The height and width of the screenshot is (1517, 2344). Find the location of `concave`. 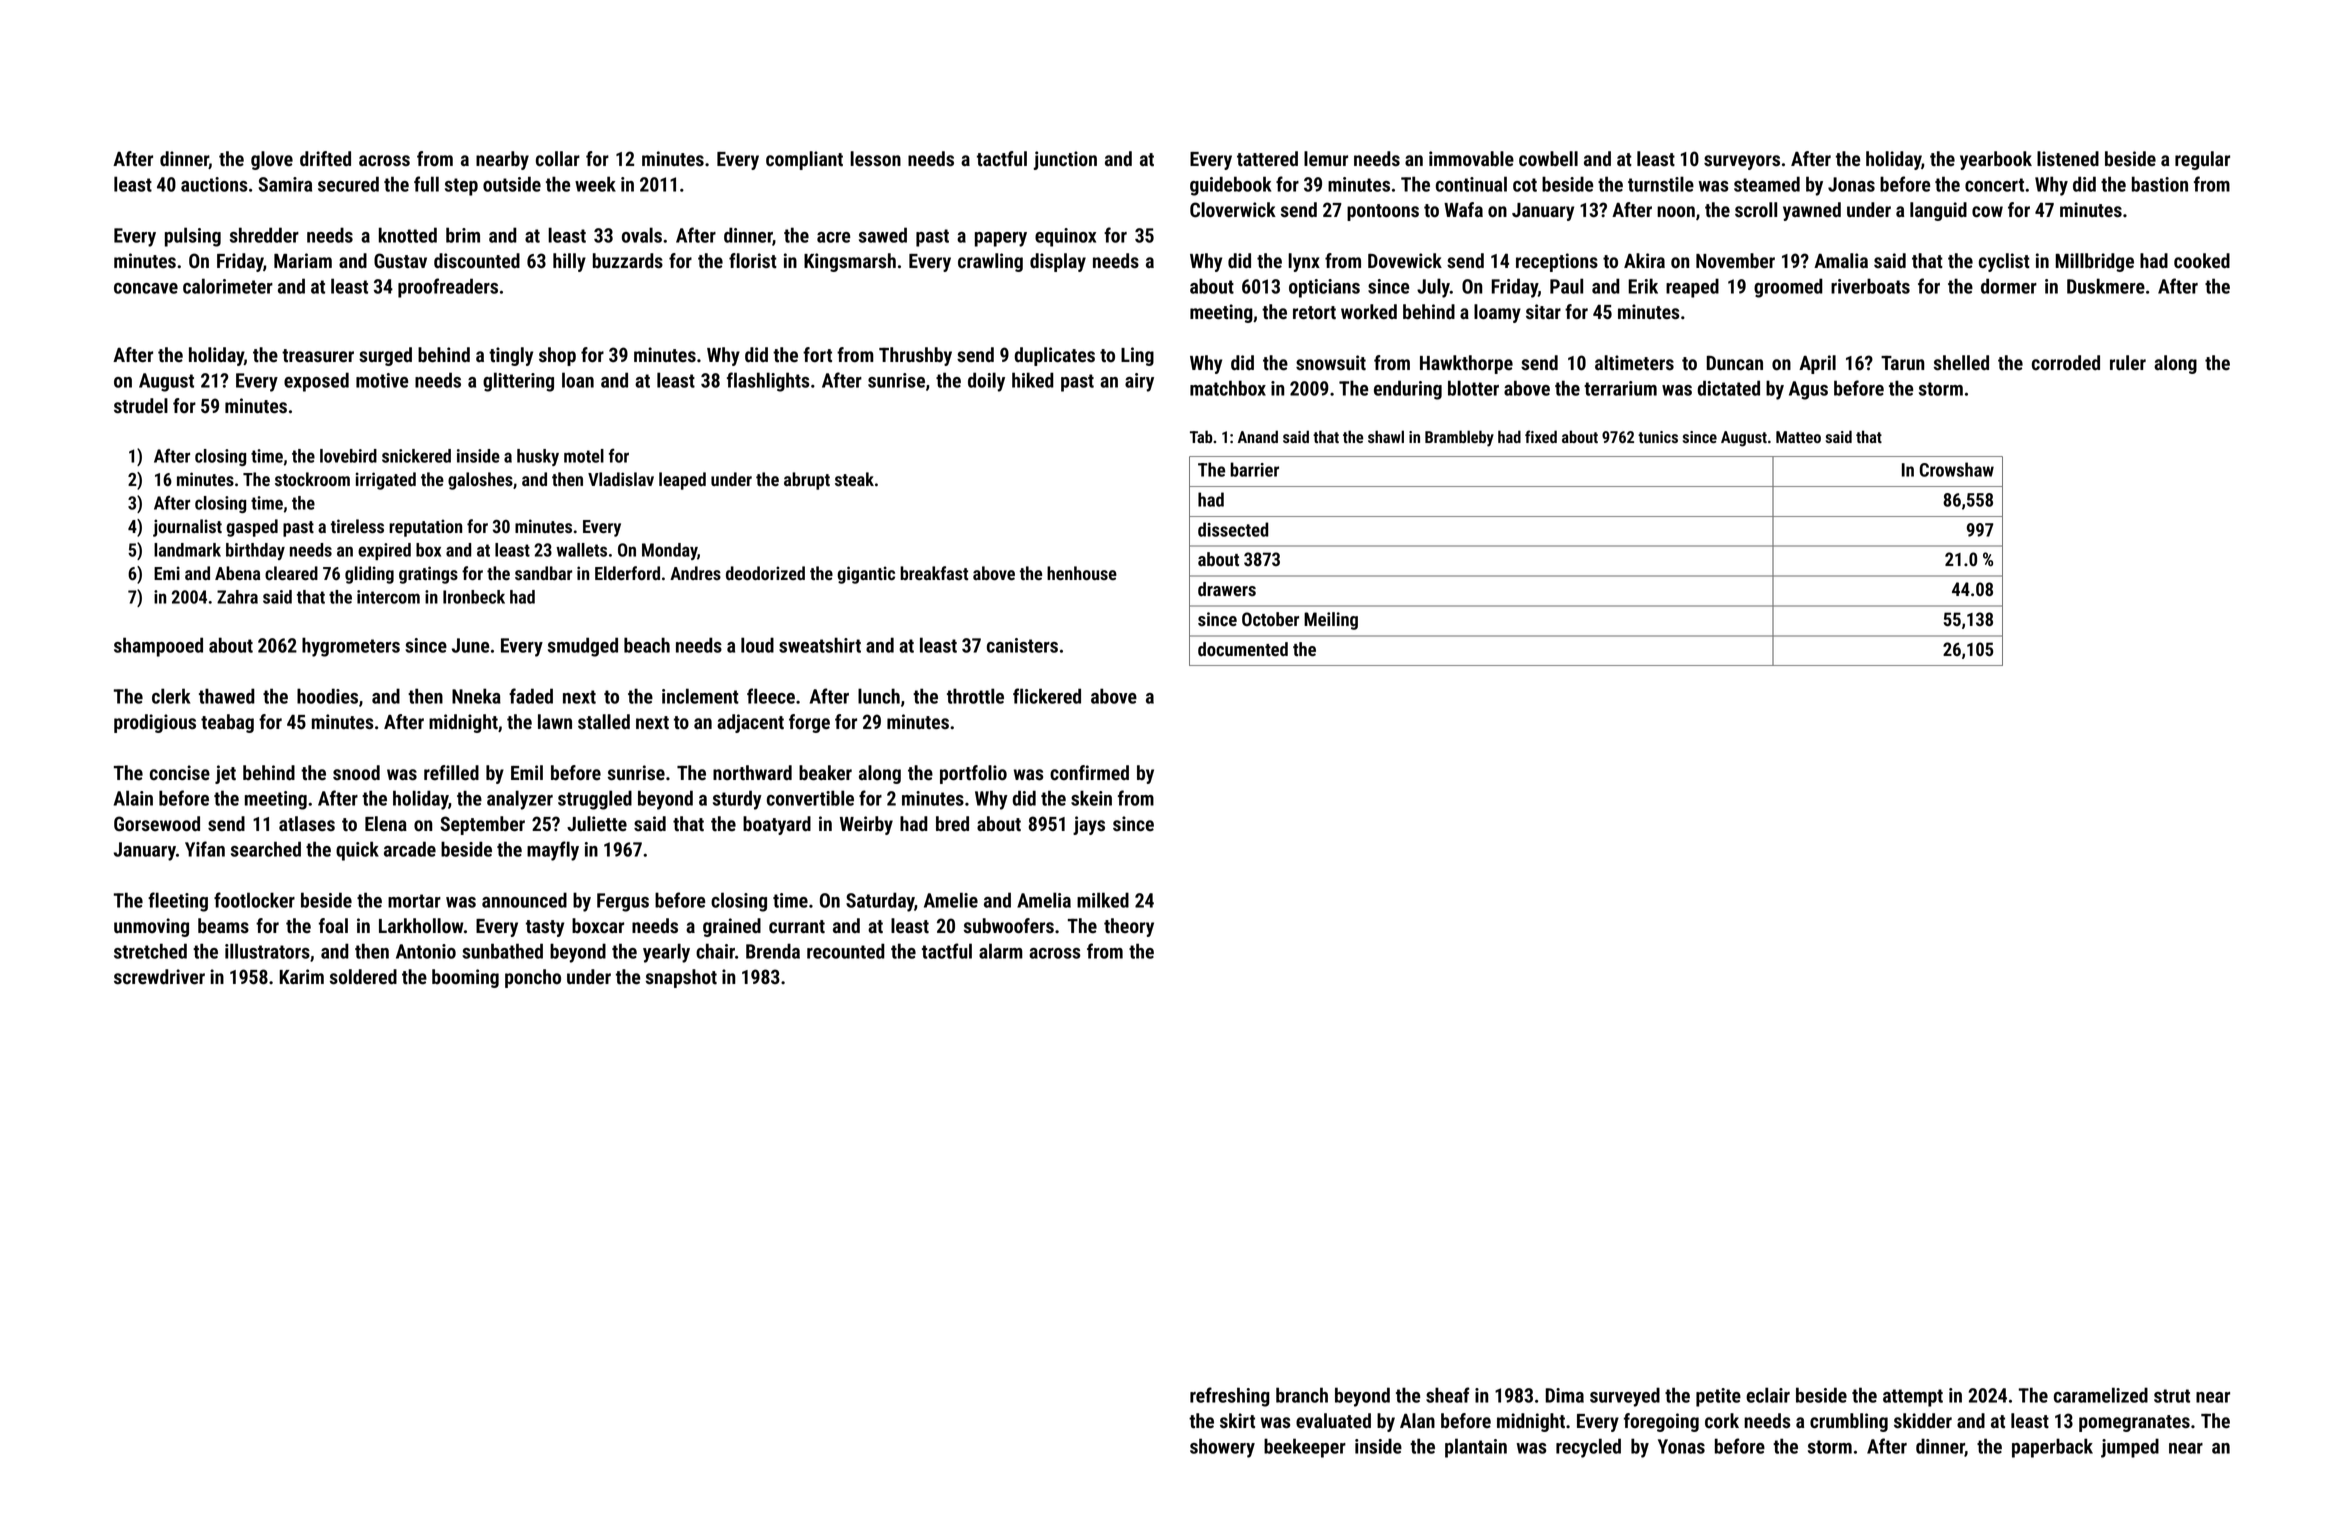

concave is located at coordinates (146, 288).
